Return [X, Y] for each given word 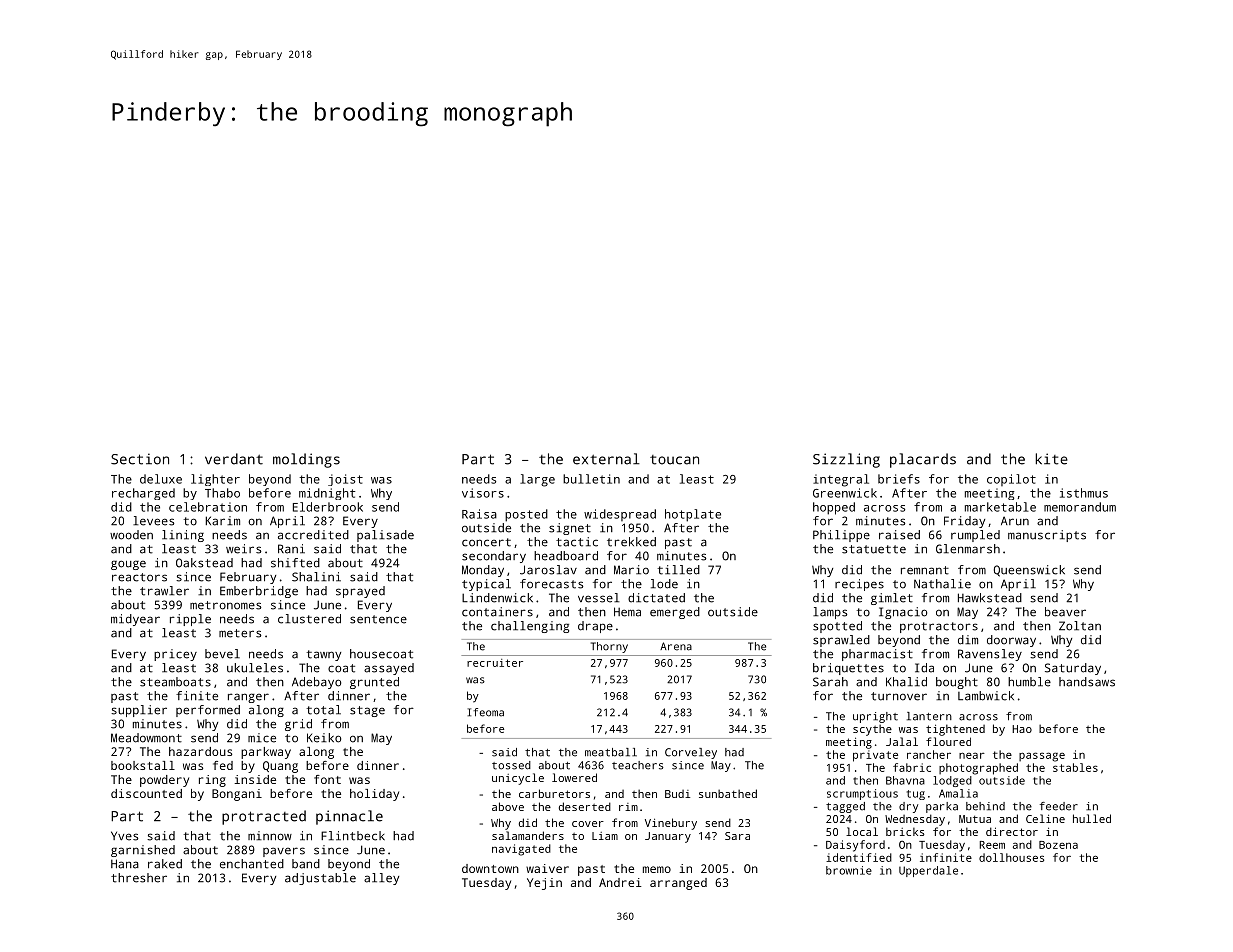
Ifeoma [486, 712]
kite [1051, 459]
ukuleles [255, 668]
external [606, 459]
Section [140, 459]
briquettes [848, 669]
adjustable [320, 879]
